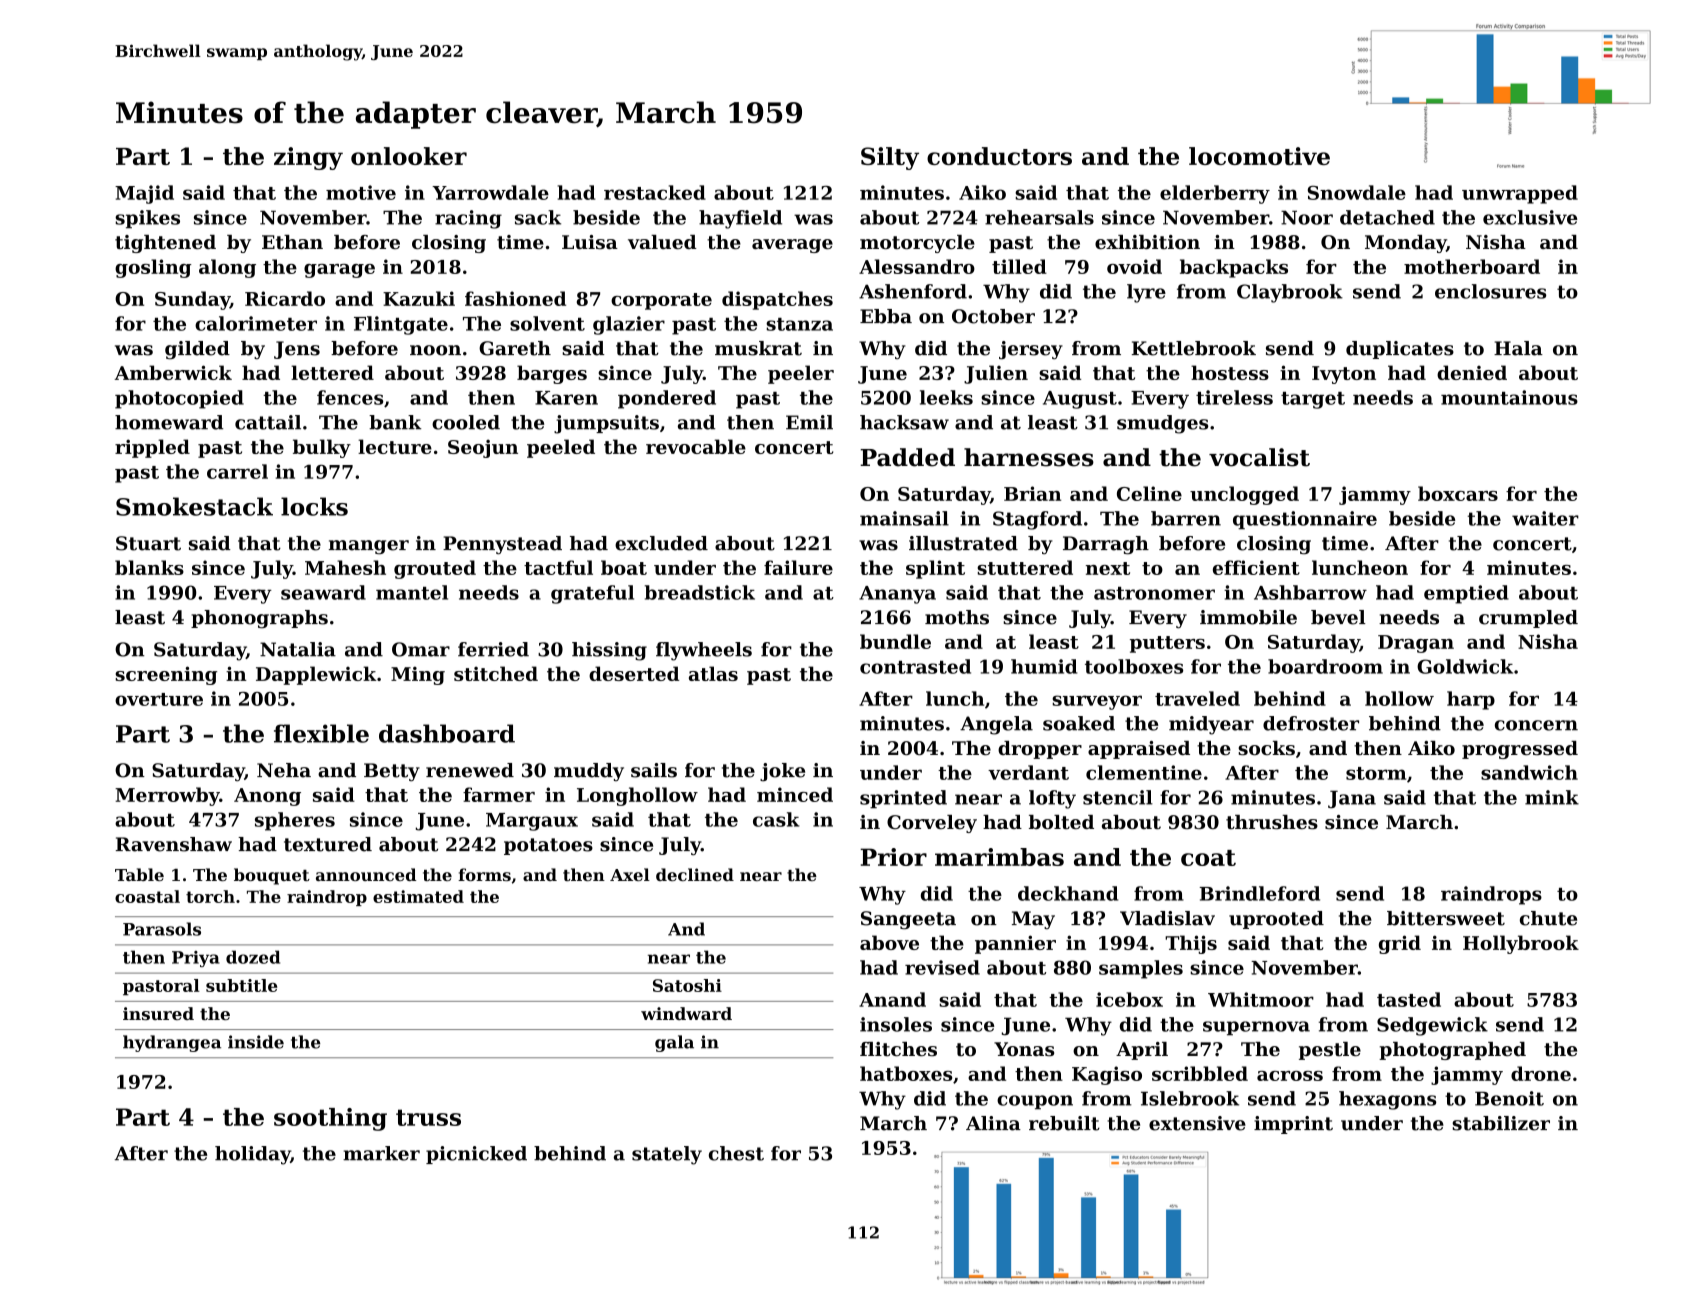 Image resolution: width=1693 pixels, height=1308 pixels. I want to click on racing, so click(468, 219).
